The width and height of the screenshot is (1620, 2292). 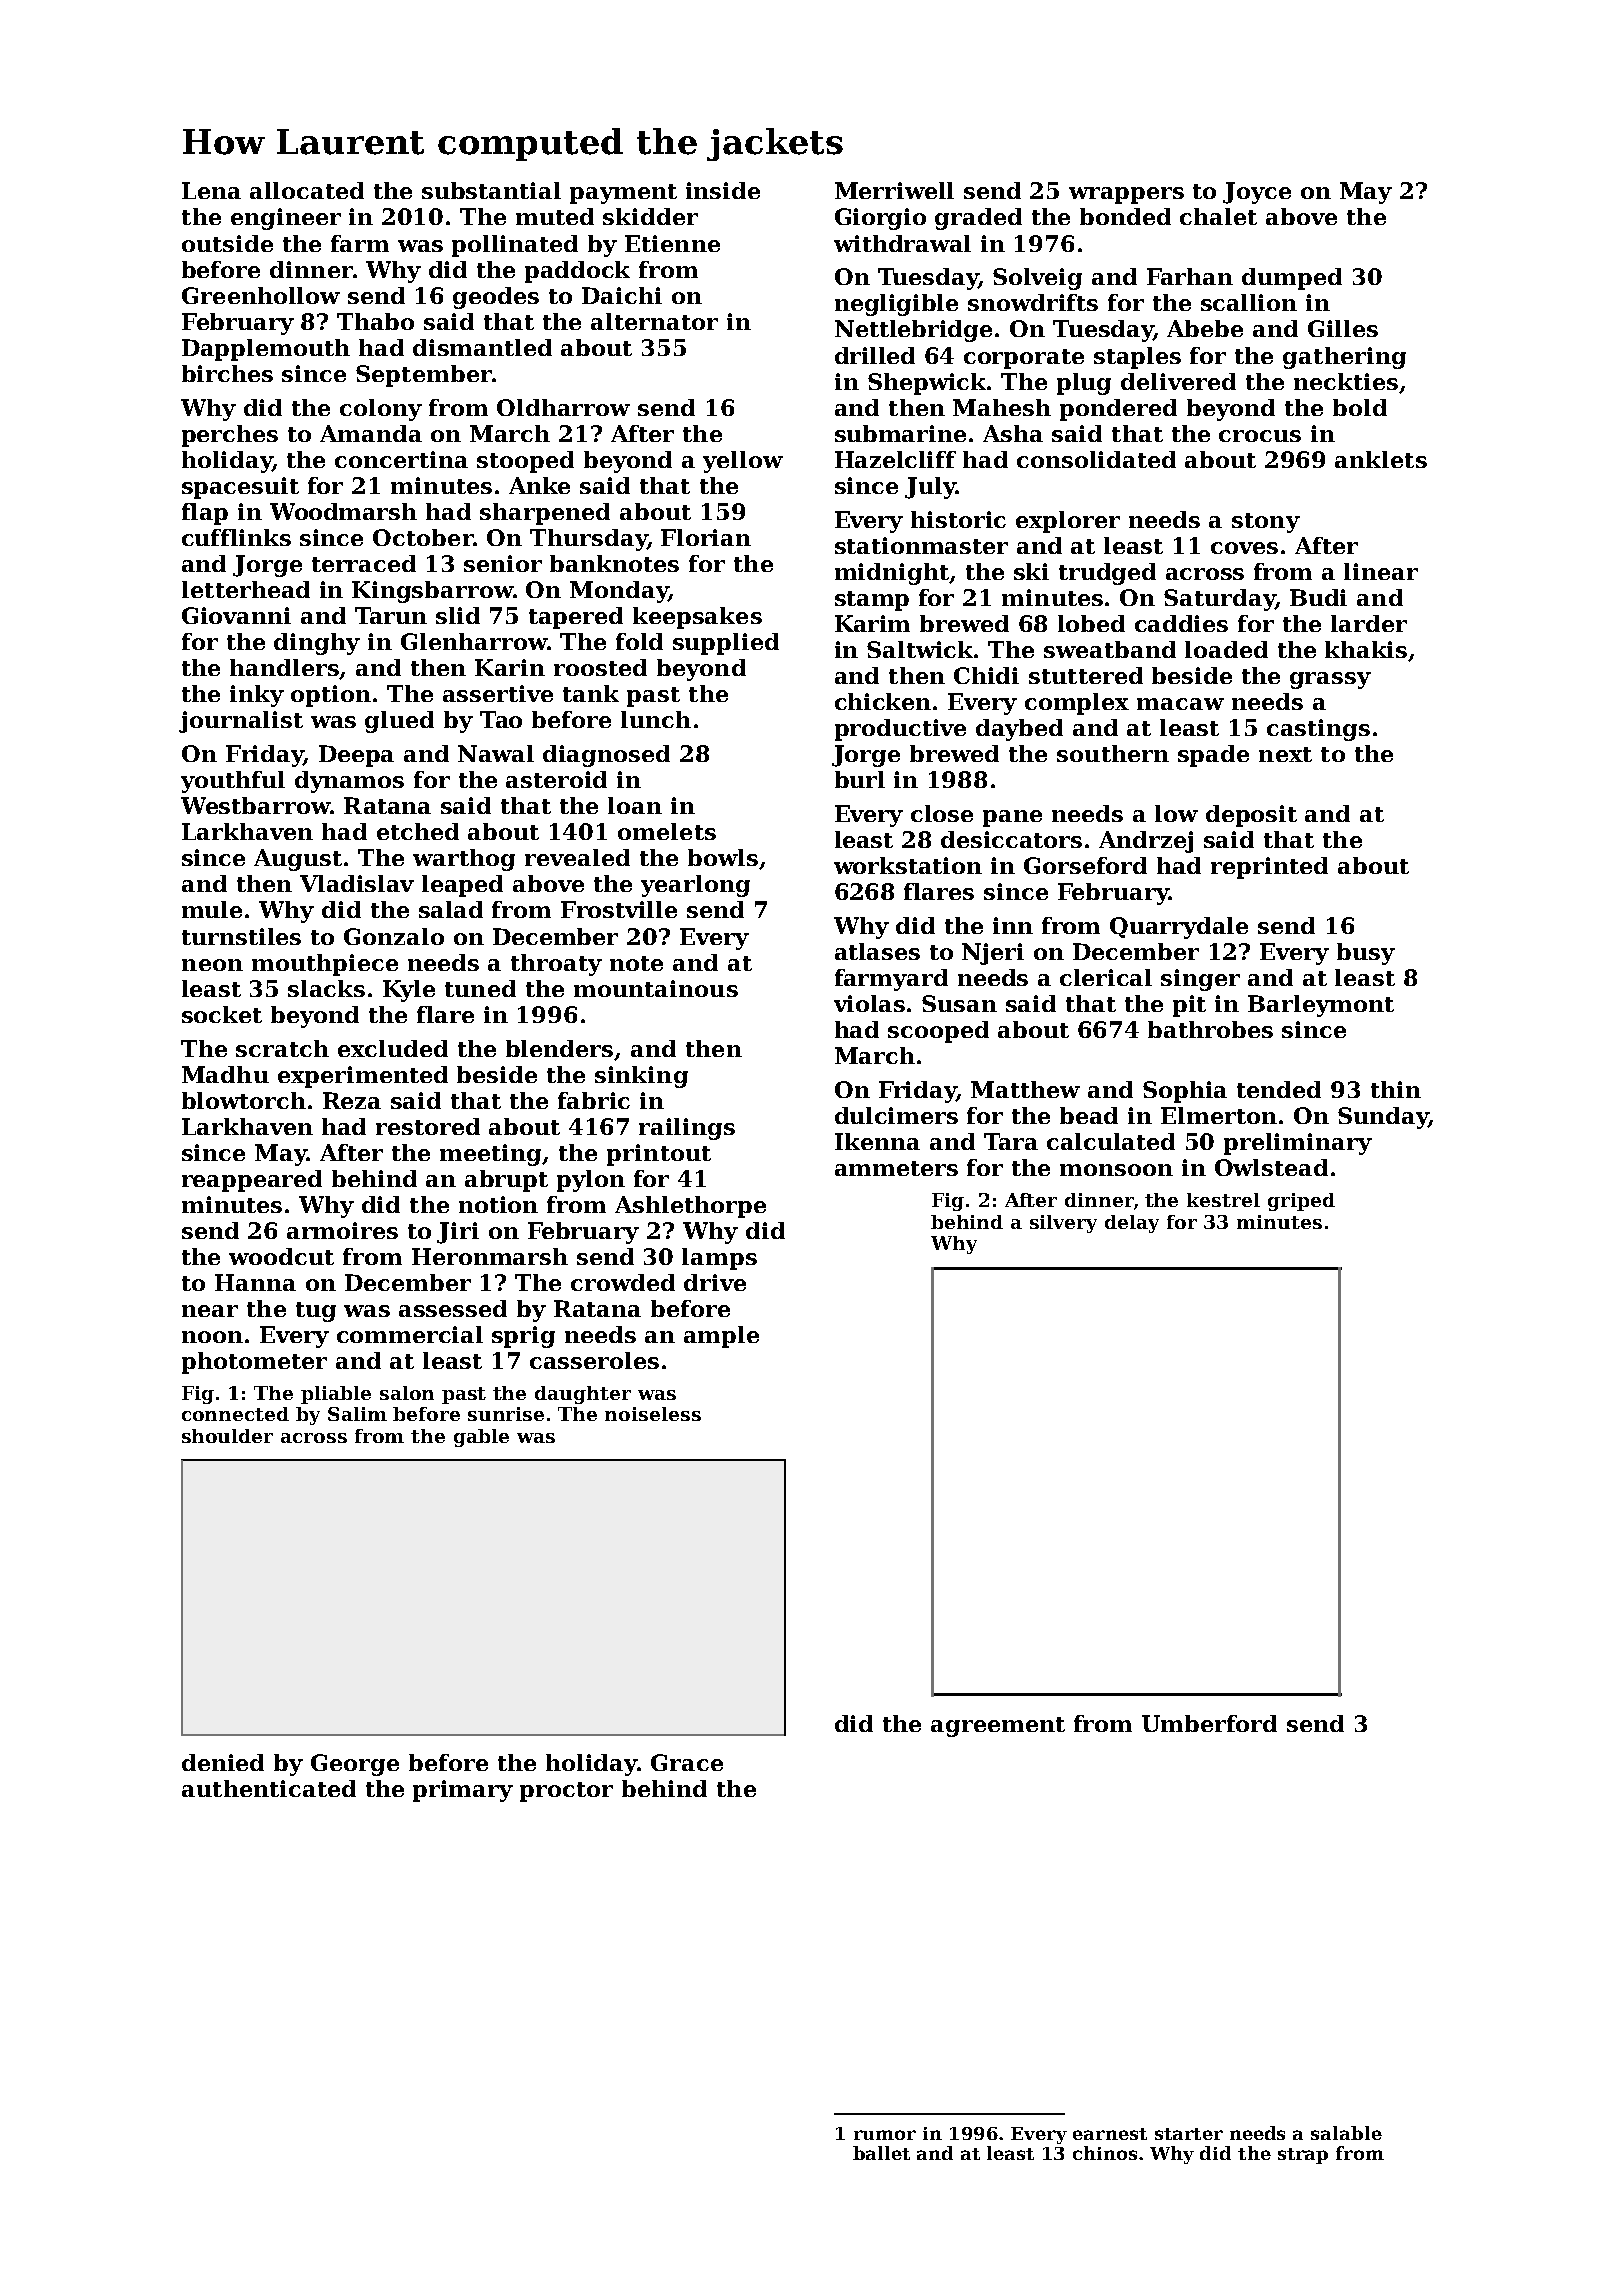 What do you see at coordinates (1200, 980) in the screenshot?
I see `singer` at bounding box center [1200, 980].
